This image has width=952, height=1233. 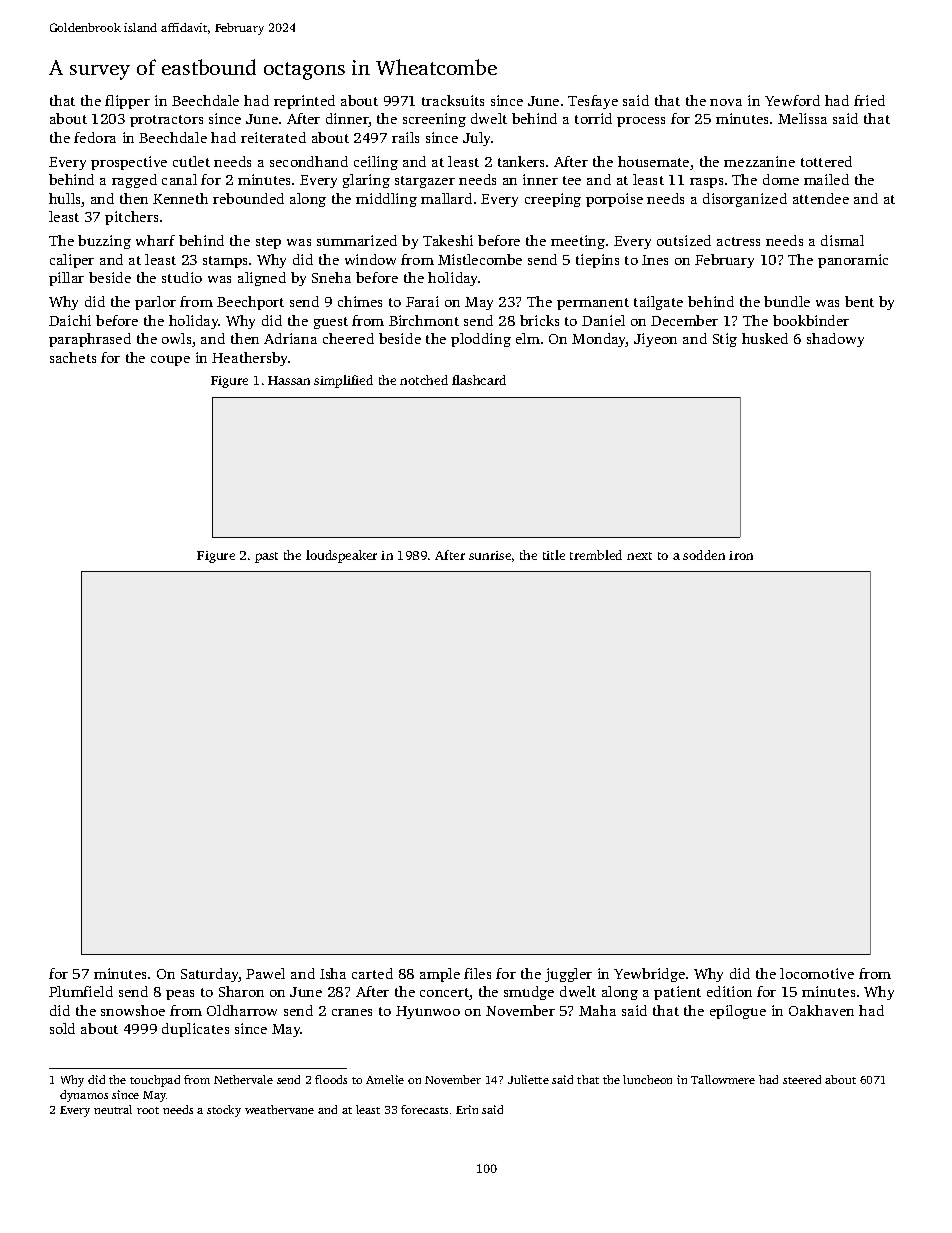 What do you see at coordinates (817, 973) in the image?
I see `locomotive` at bounding box center [817, 973].
